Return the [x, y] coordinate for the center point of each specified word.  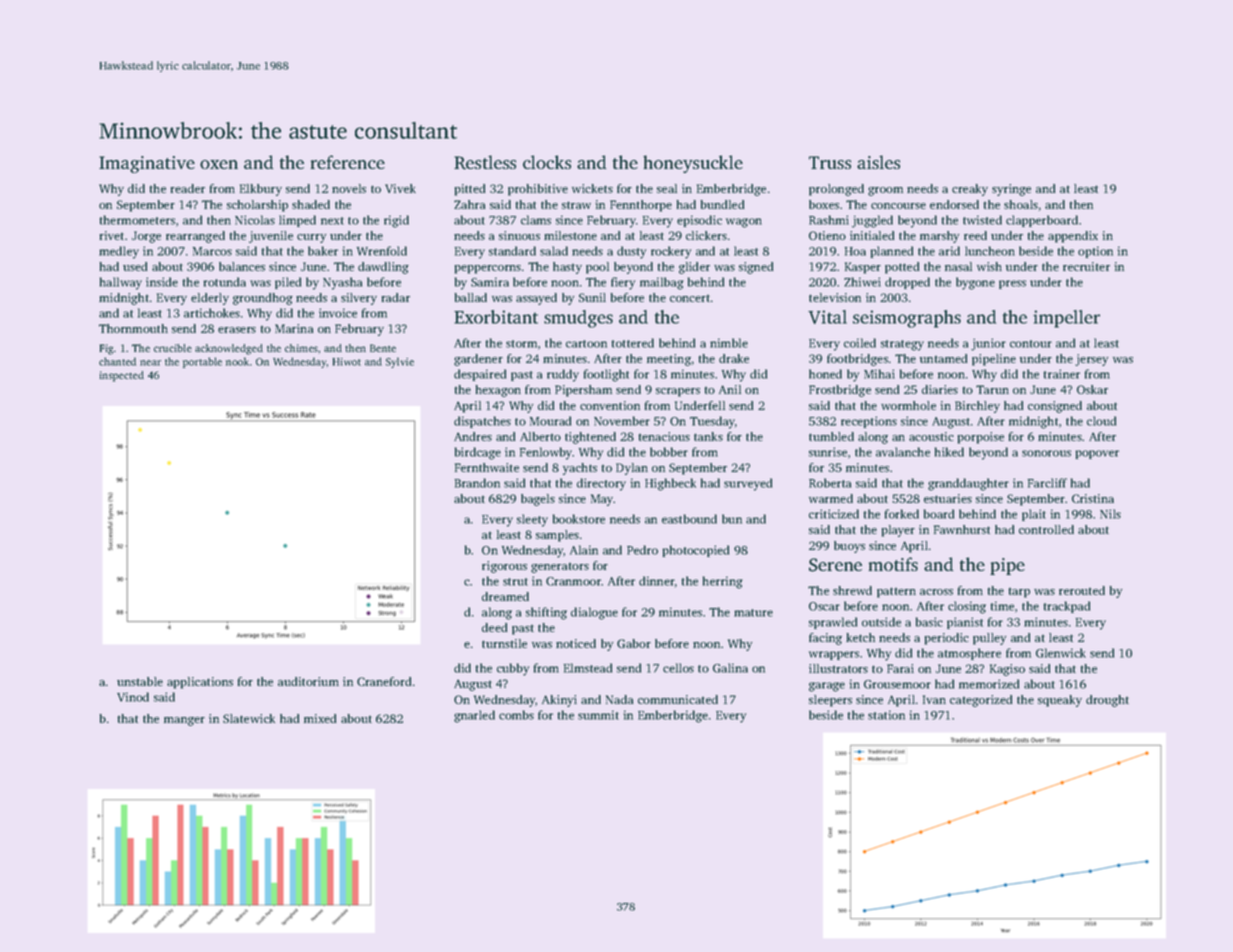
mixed [320, 718]
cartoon [586, 344]
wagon [744, 223]
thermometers [137, 220]
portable [202, 362]
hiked [949, 452]
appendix [1073, 237]
